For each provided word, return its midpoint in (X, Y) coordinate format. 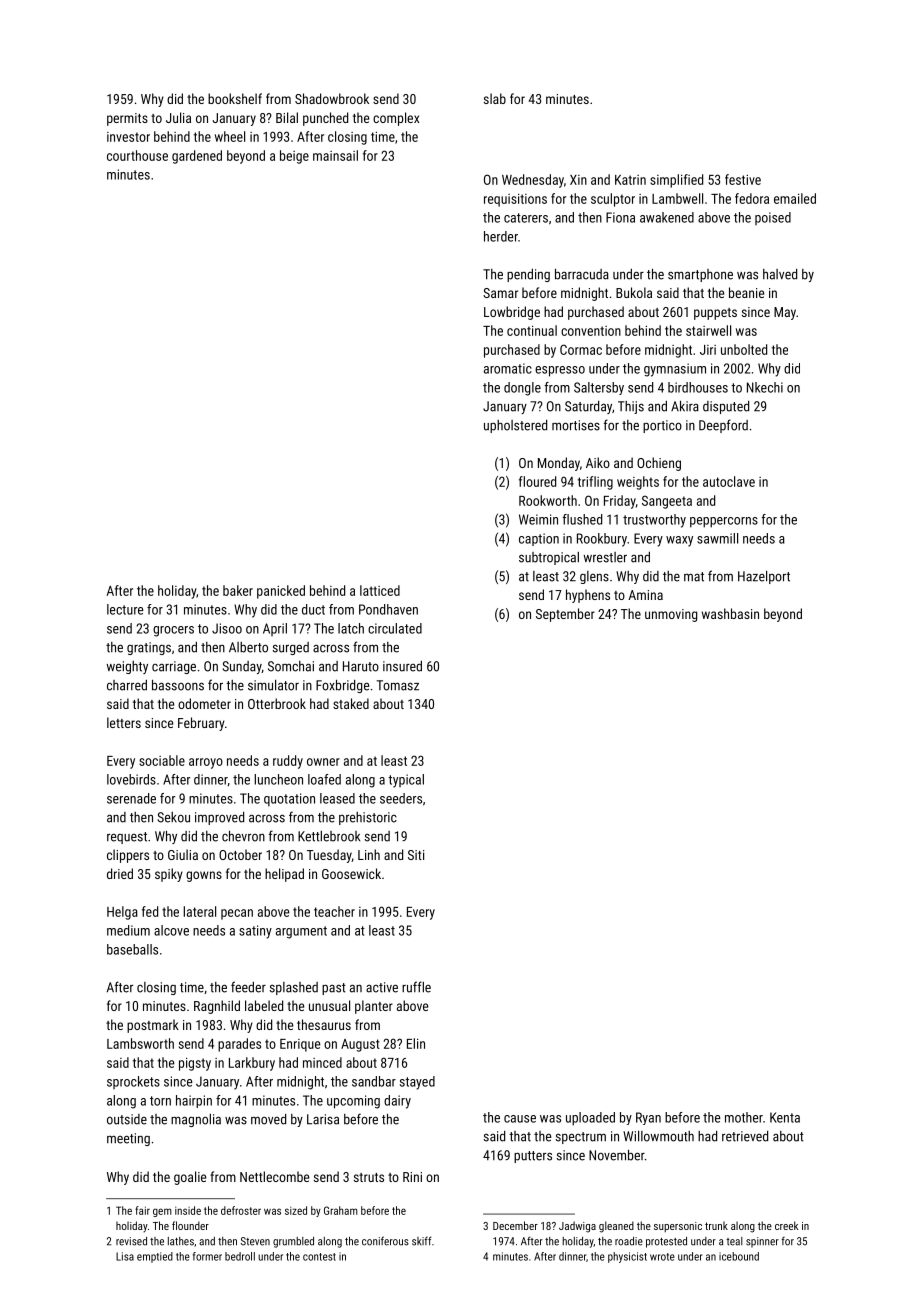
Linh (369, 854)
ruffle (416, 987)
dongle (522, 389)
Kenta (785, 1117)
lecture (125, 609)
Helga (122, 913)
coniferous (385, 1241)
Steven (255, 1241)
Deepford (723, 426)
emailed (795, 198)
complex (396, 119)
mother (744, 1117)
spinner (762, 1242)
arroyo (206, 763)
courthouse (137, 155)
